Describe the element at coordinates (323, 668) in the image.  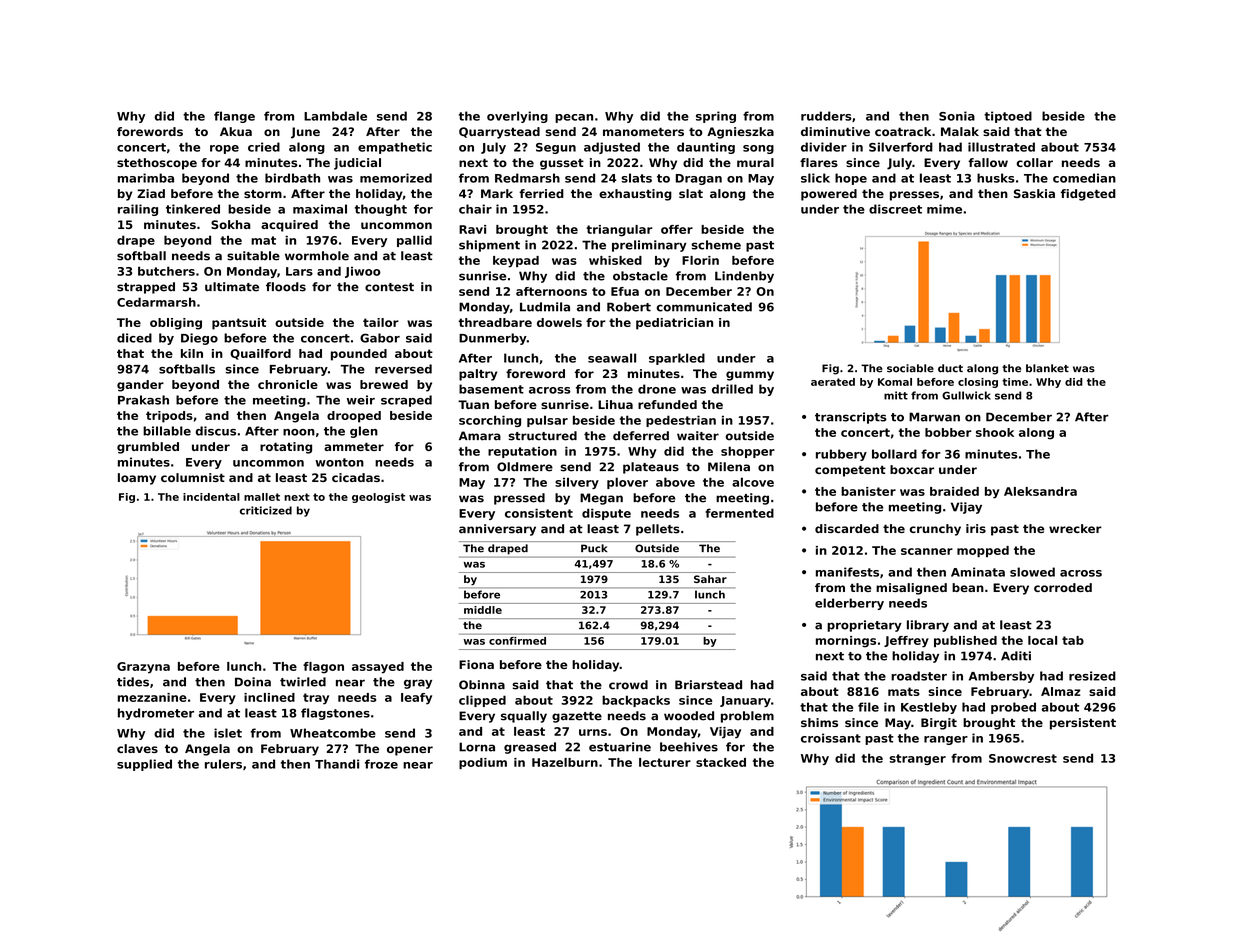
I see `flagon` at that location.
